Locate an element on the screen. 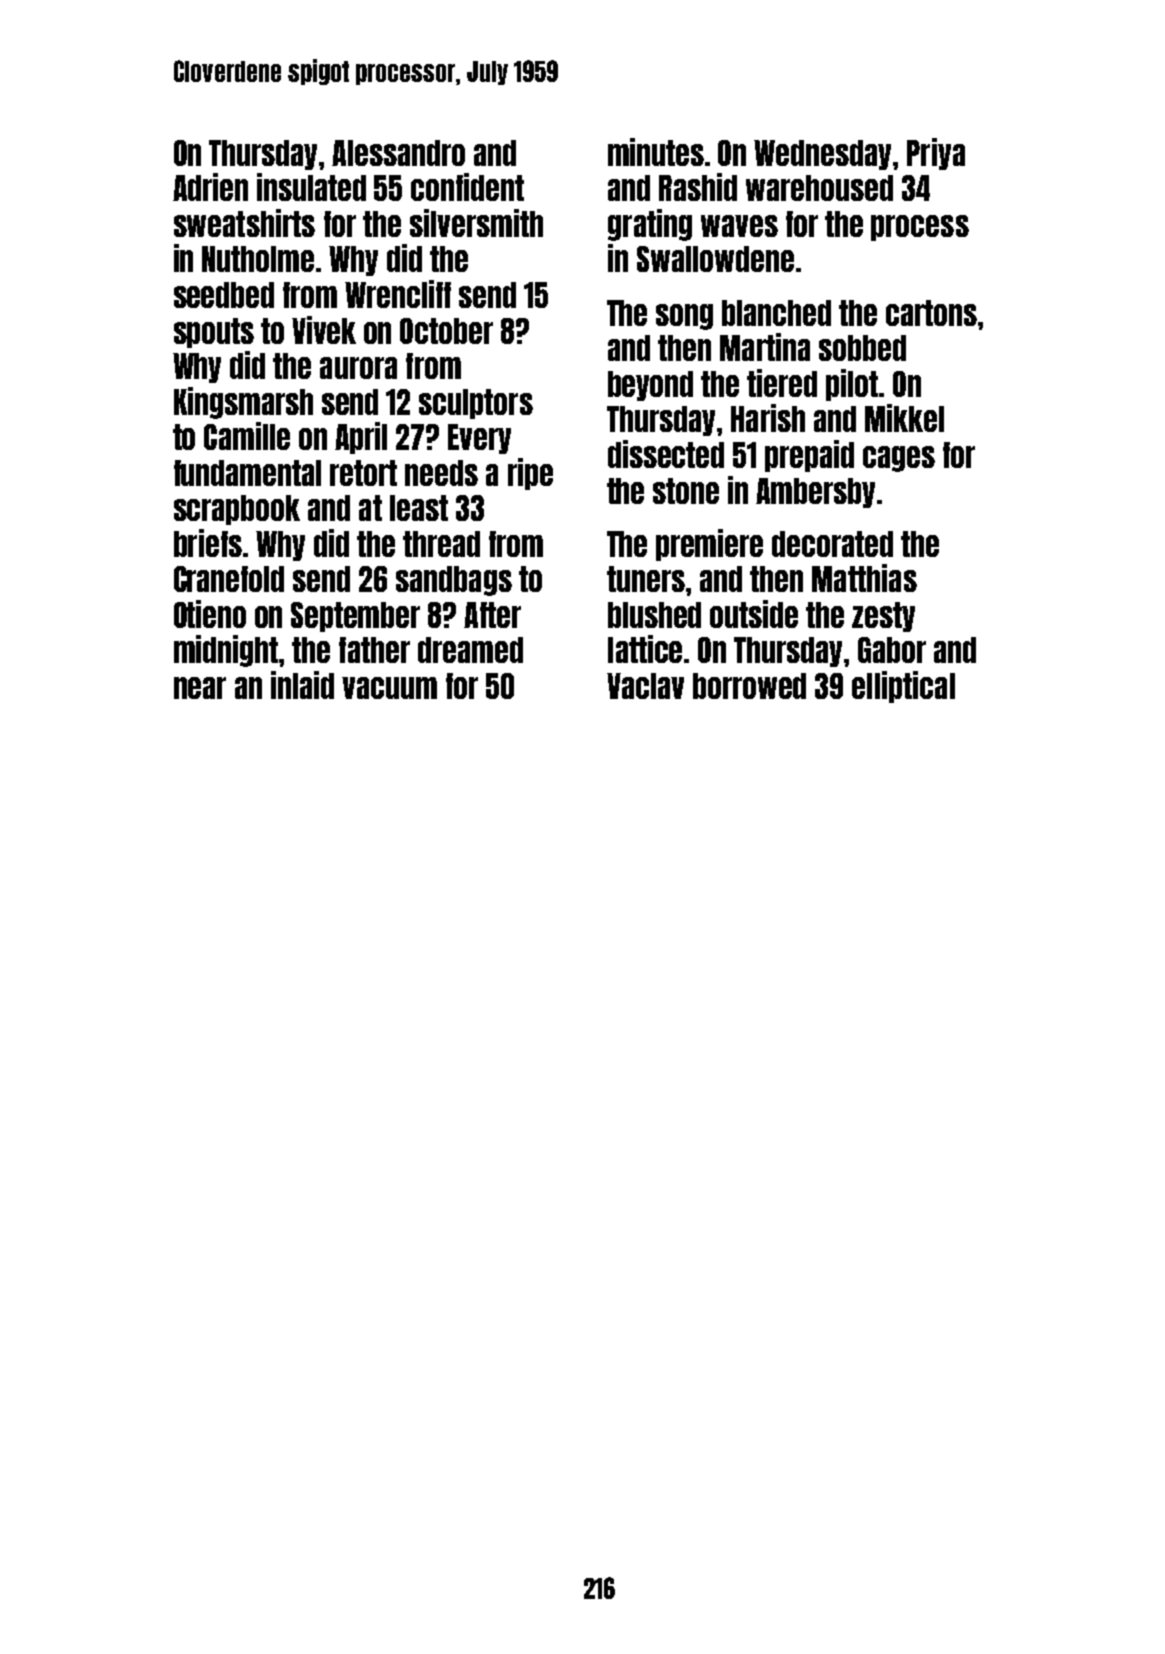 The height and width of the screenshot is (1654, 1165). grating is located at coordinates (650, 225).
